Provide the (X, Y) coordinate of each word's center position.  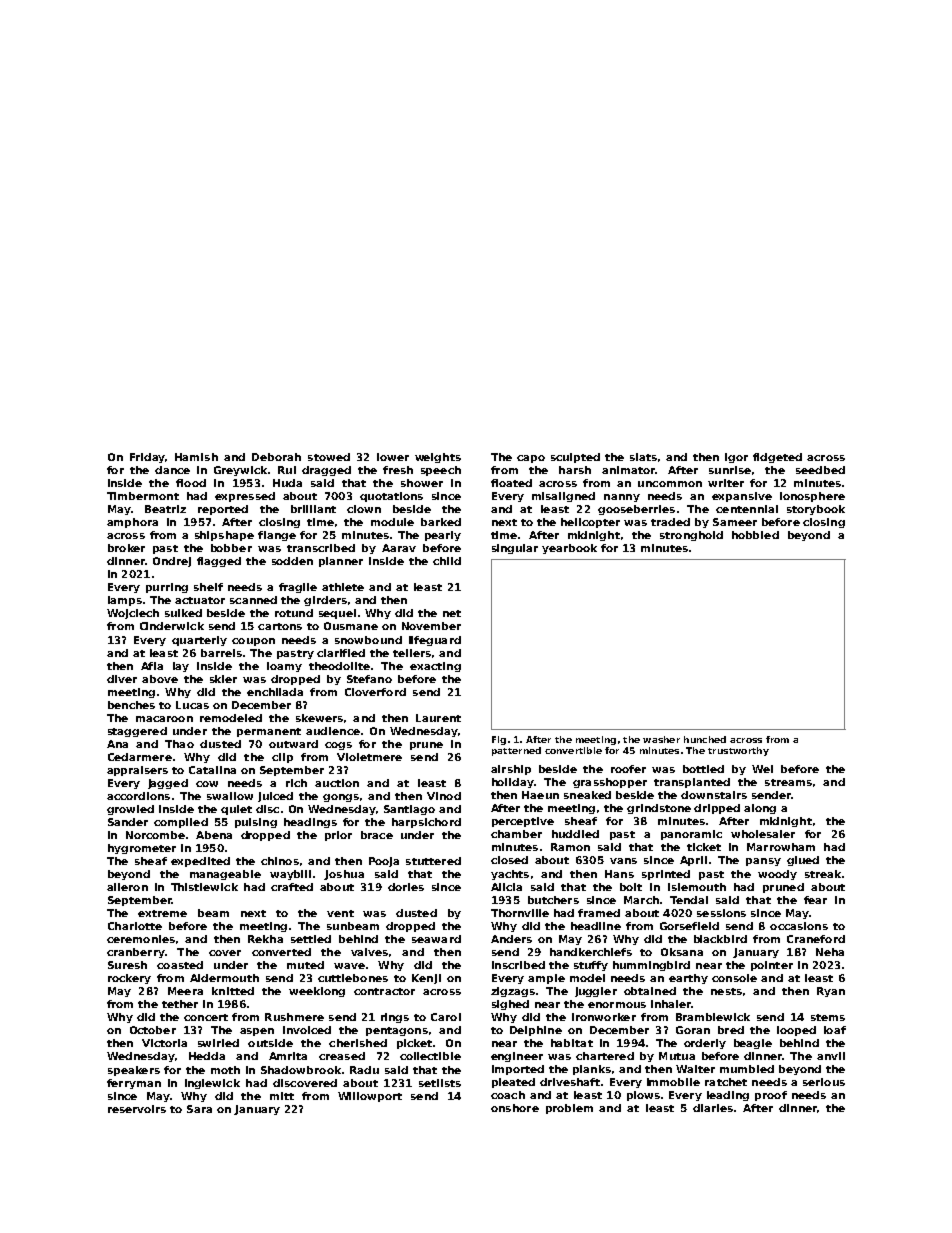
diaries (713, 1108)
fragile (298, 588)
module (392, 522)
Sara (199, 1109)
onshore (515, 1108)
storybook (816, 510)
